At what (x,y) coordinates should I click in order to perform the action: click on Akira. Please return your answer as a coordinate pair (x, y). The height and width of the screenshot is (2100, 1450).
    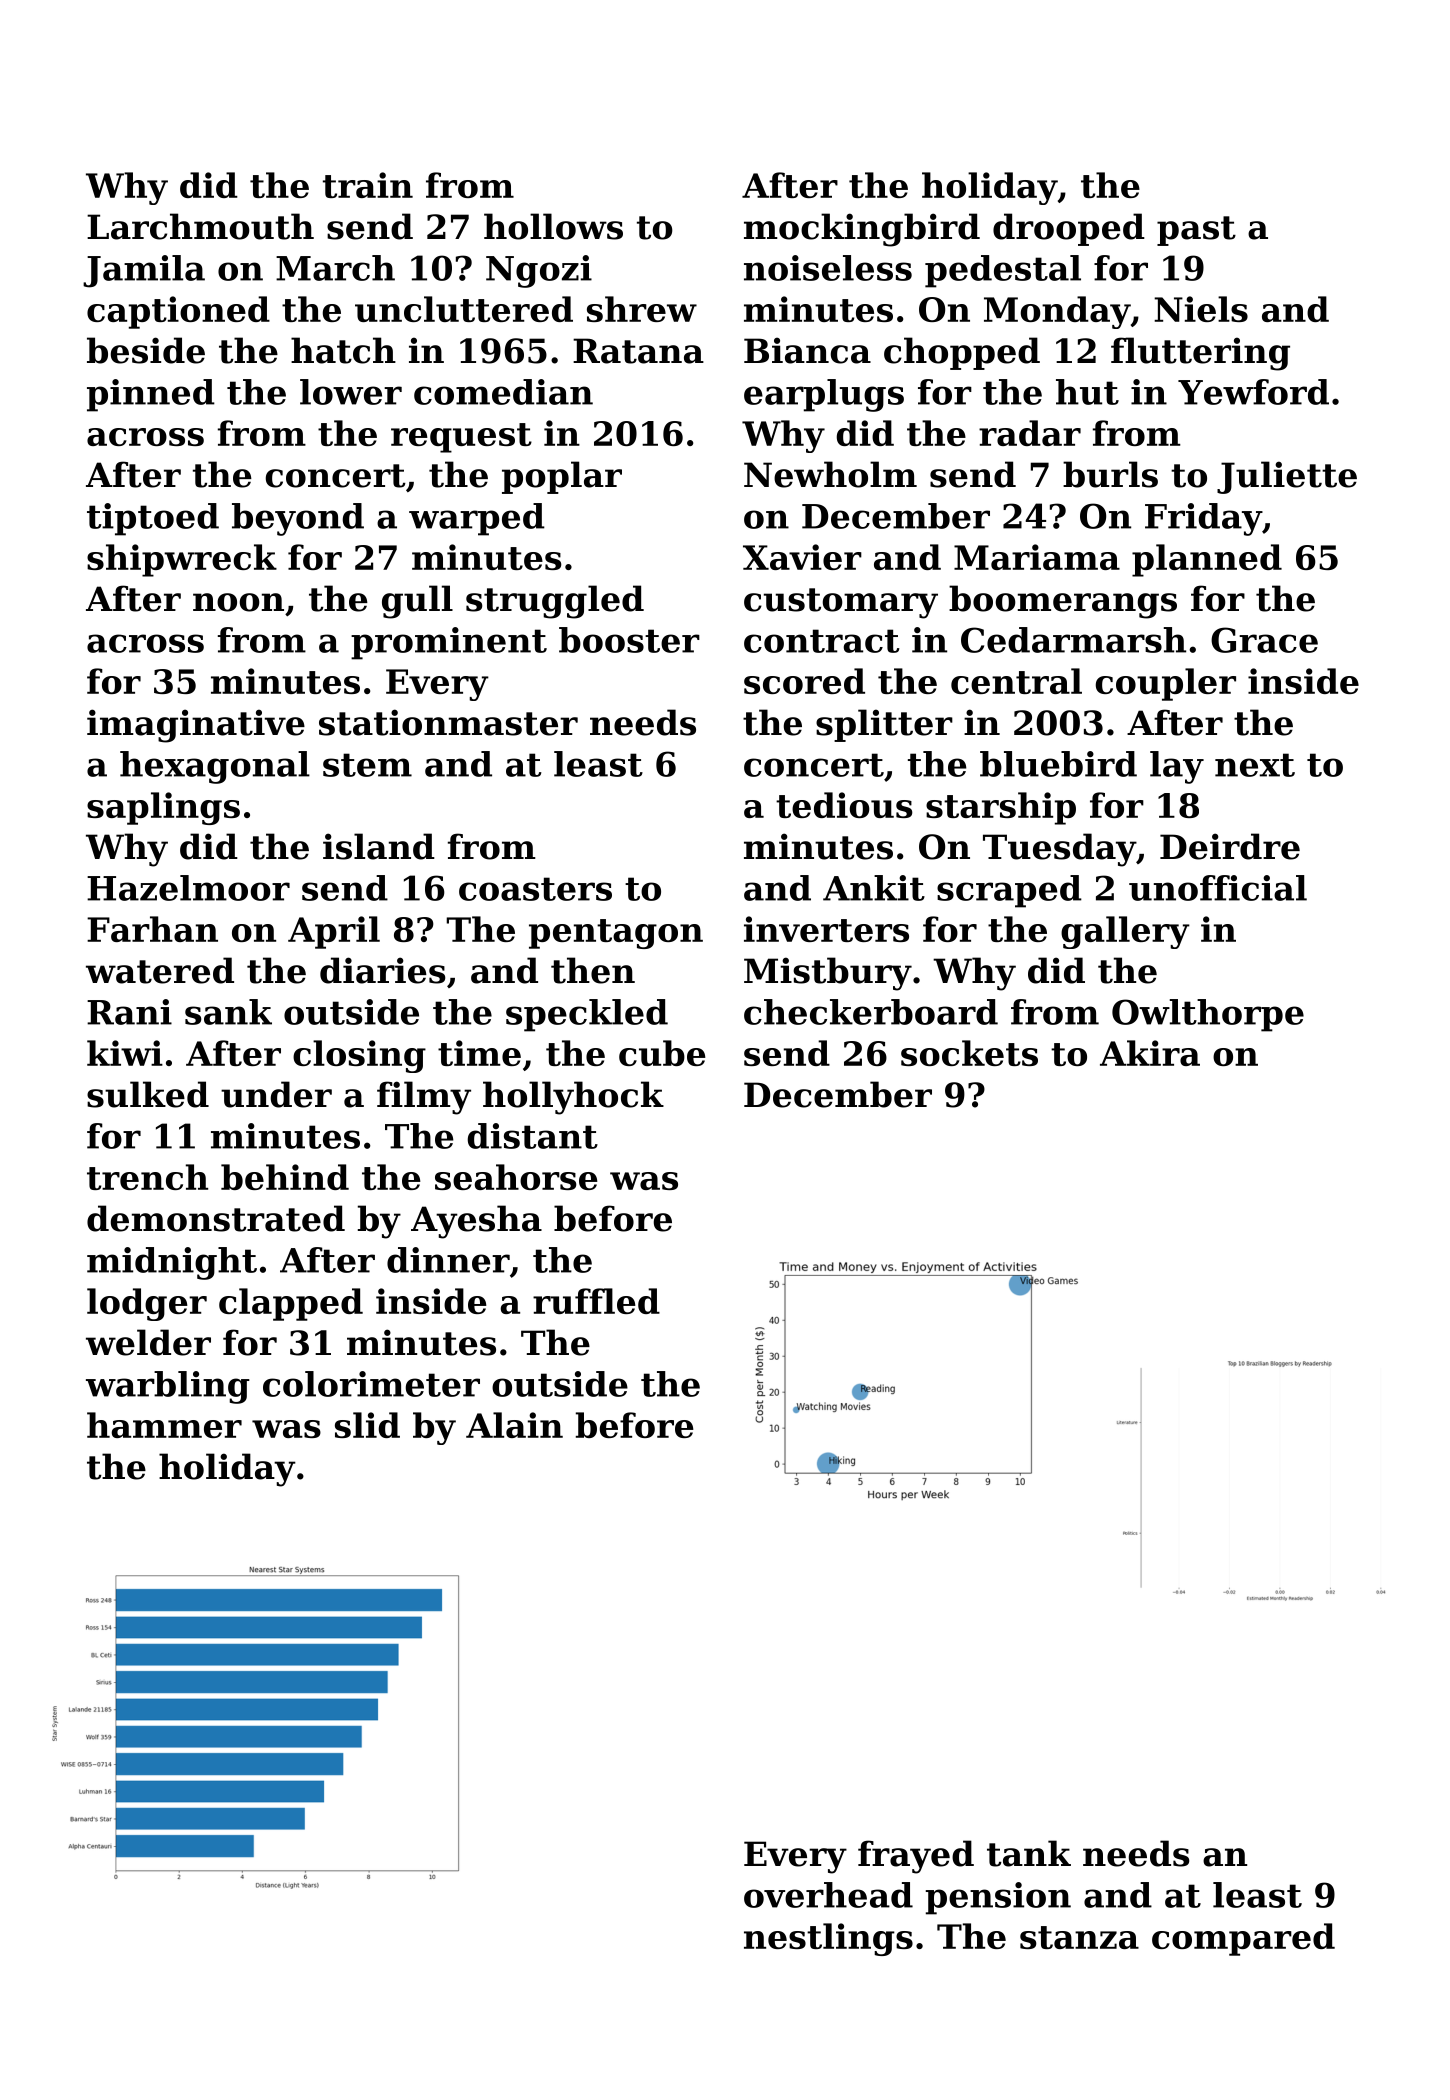
    Looking at the image, I should click on (1150, 1053).
